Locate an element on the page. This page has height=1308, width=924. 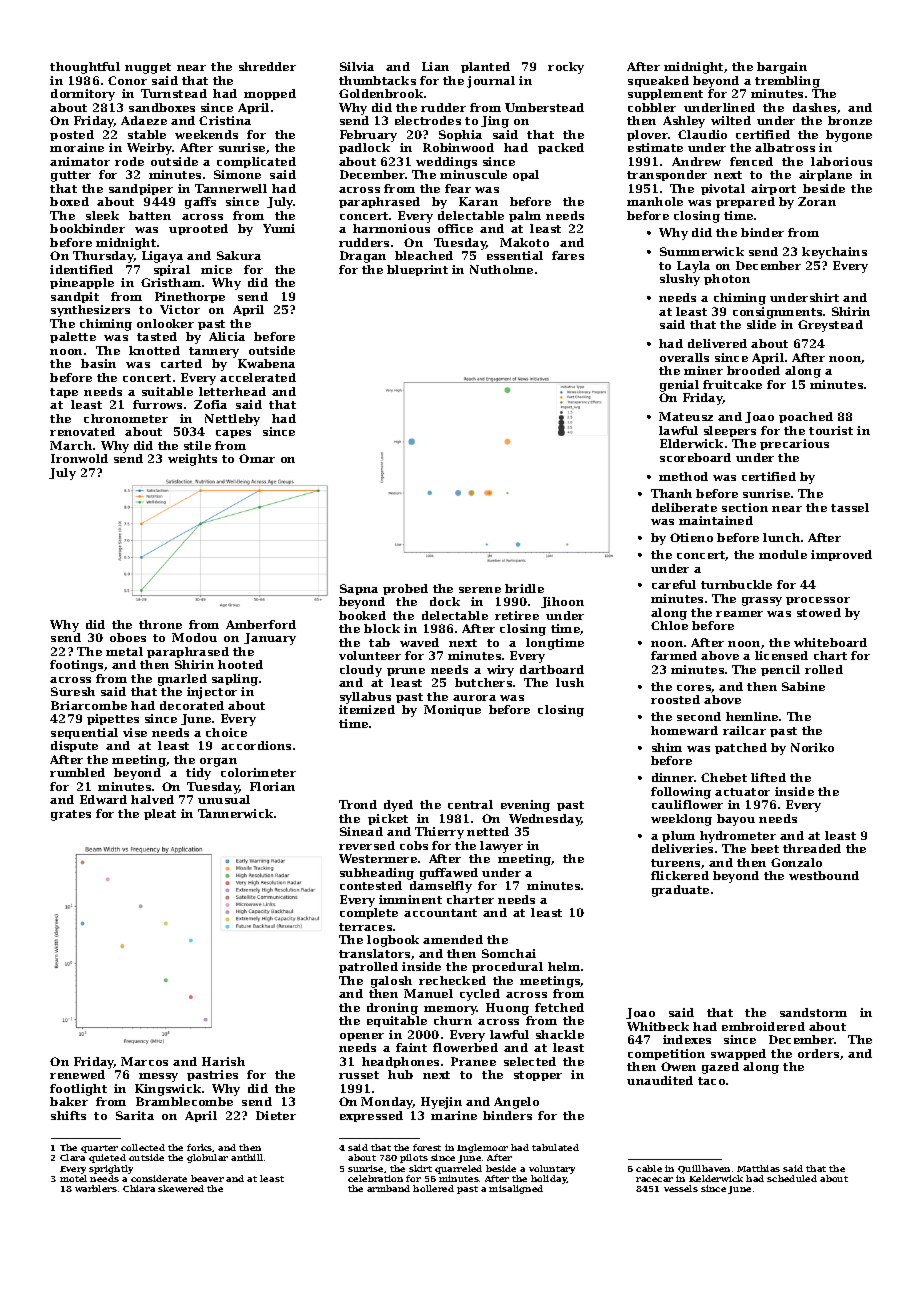
dartboard is located at coordinates (552, 669).
